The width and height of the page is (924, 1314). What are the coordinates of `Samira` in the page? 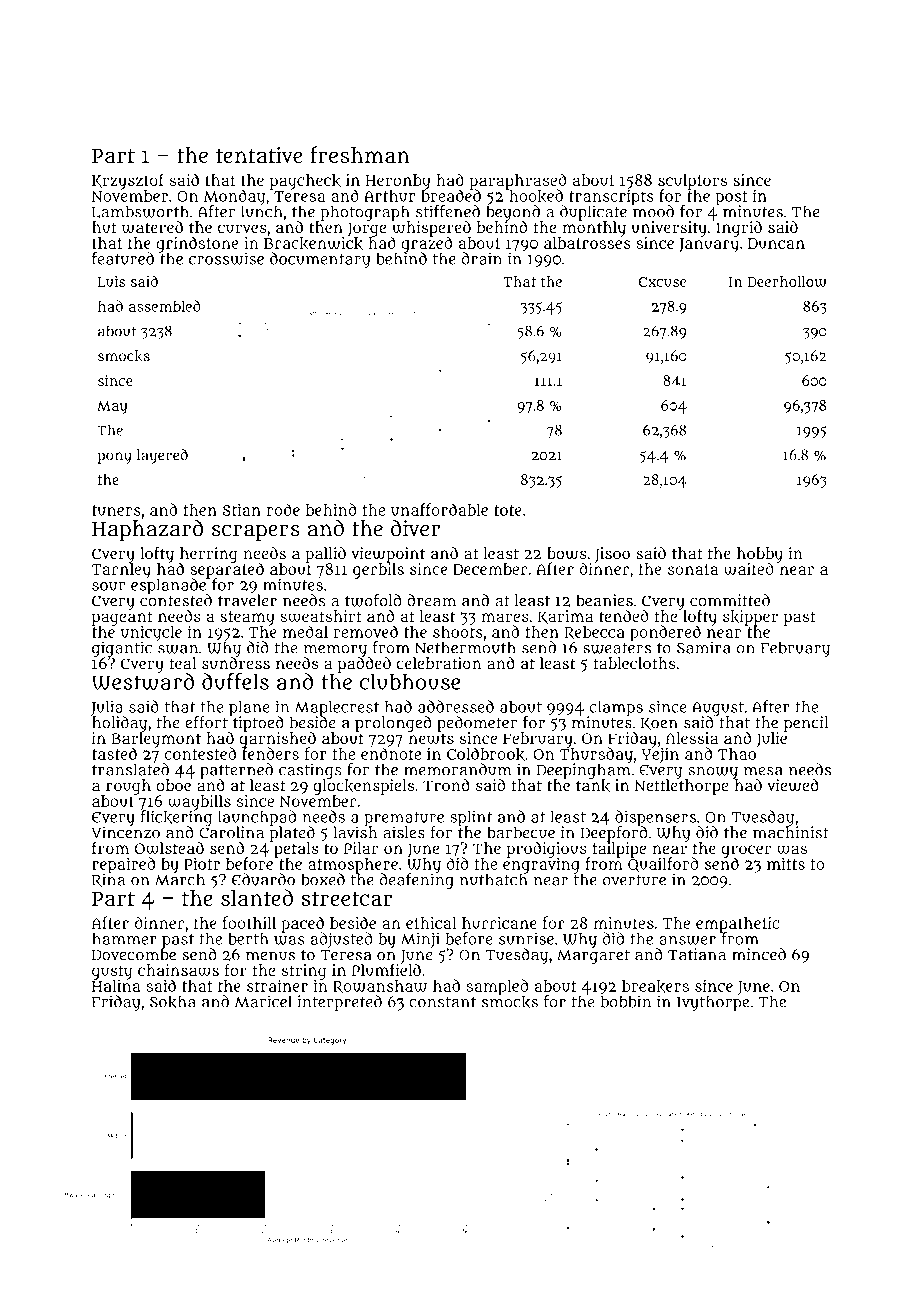 It's located at (704, 647).
